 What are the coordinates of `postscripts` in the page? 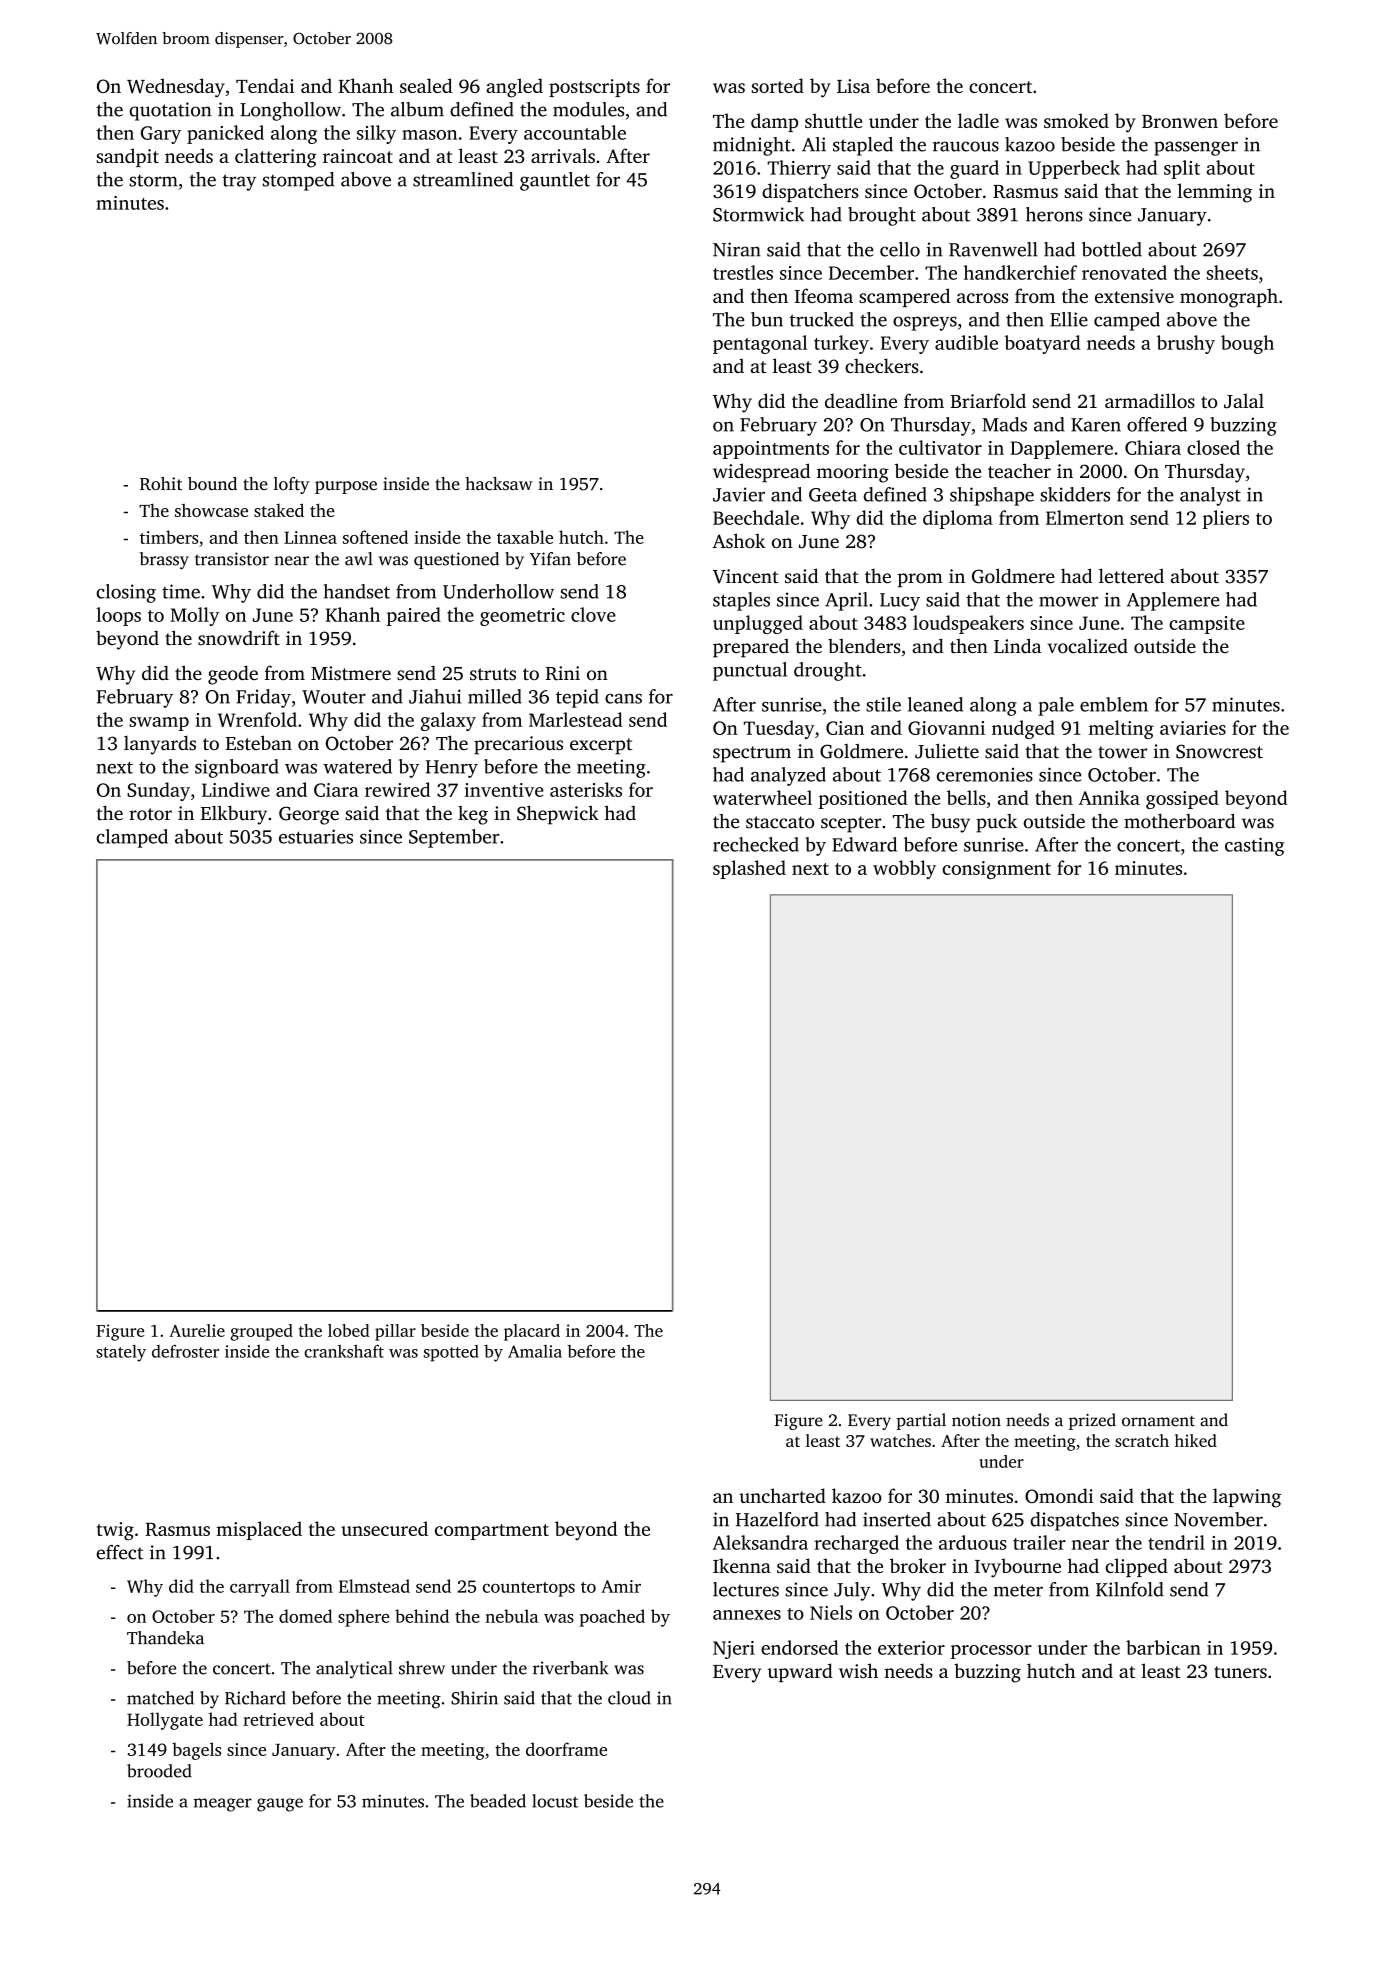 It's located at (594, 88).
